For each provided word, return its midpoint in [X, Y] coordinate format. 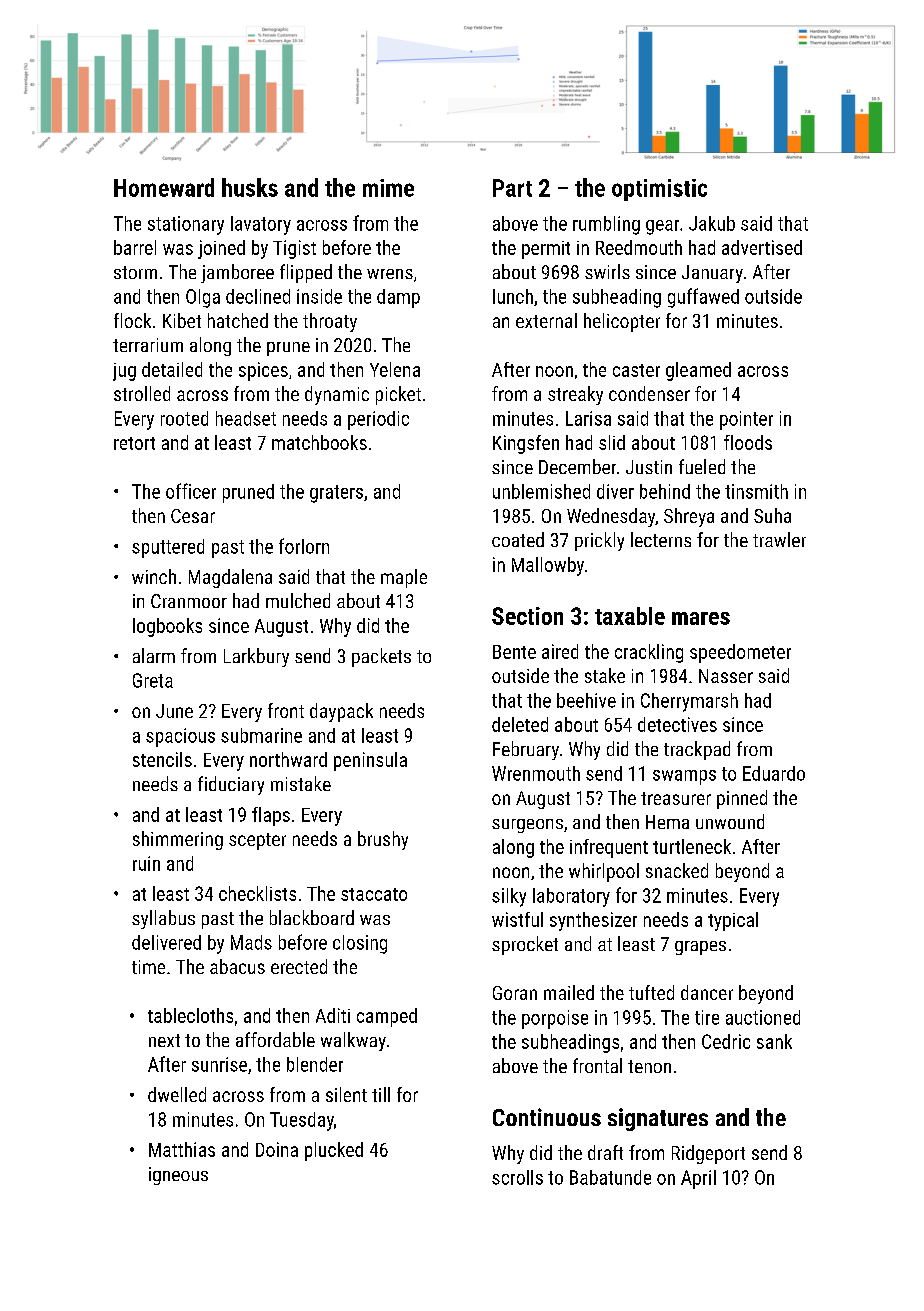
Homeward [164, 187]
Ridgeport [708, 1154]
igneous [178, 1176]
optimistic [659, 190]
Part [512, 188]
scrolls [517, 1177]
